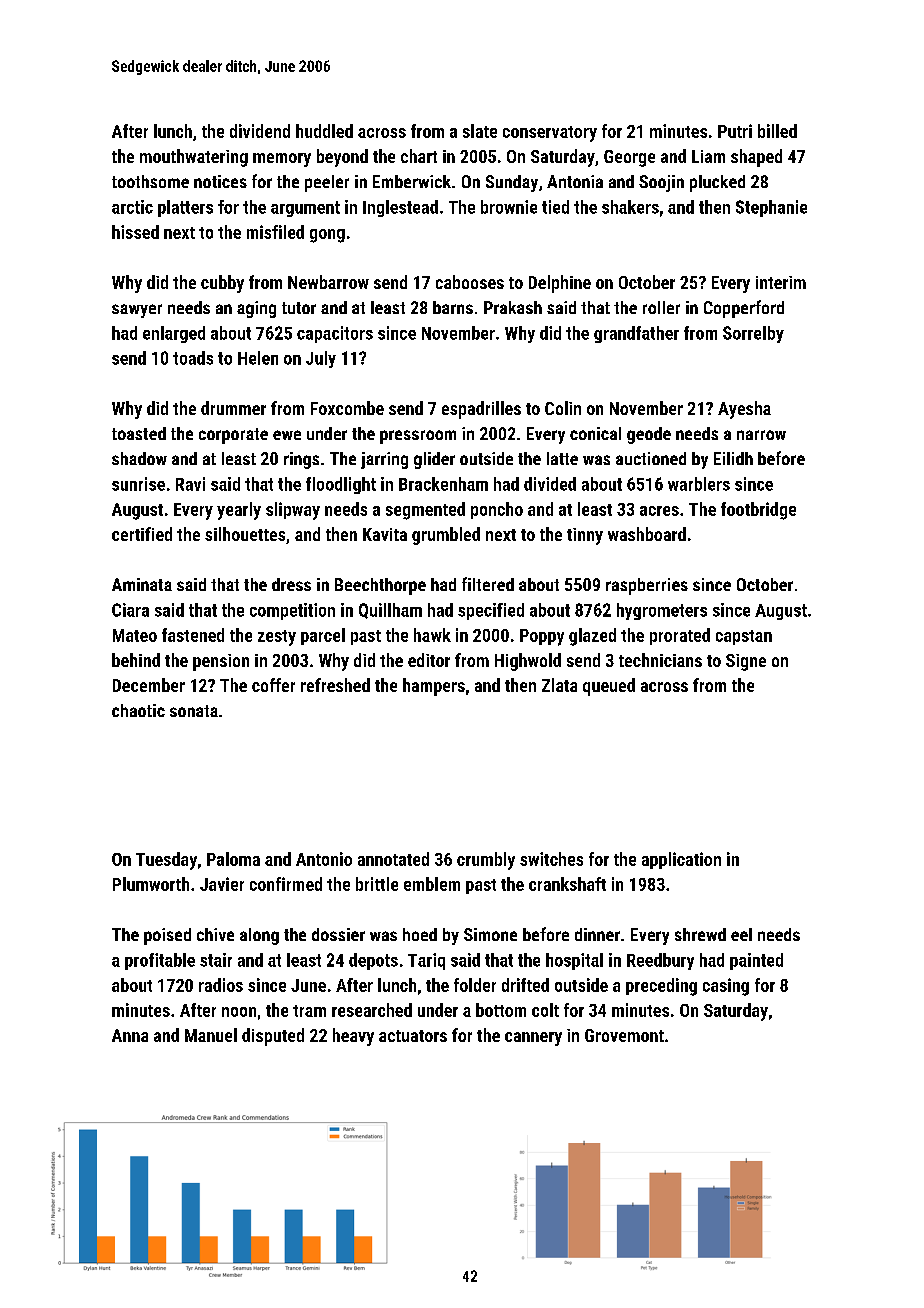  What do you see at coordinates (480, 131) in the screenshot?
I see `slate` at bounding box center [480, 131].
